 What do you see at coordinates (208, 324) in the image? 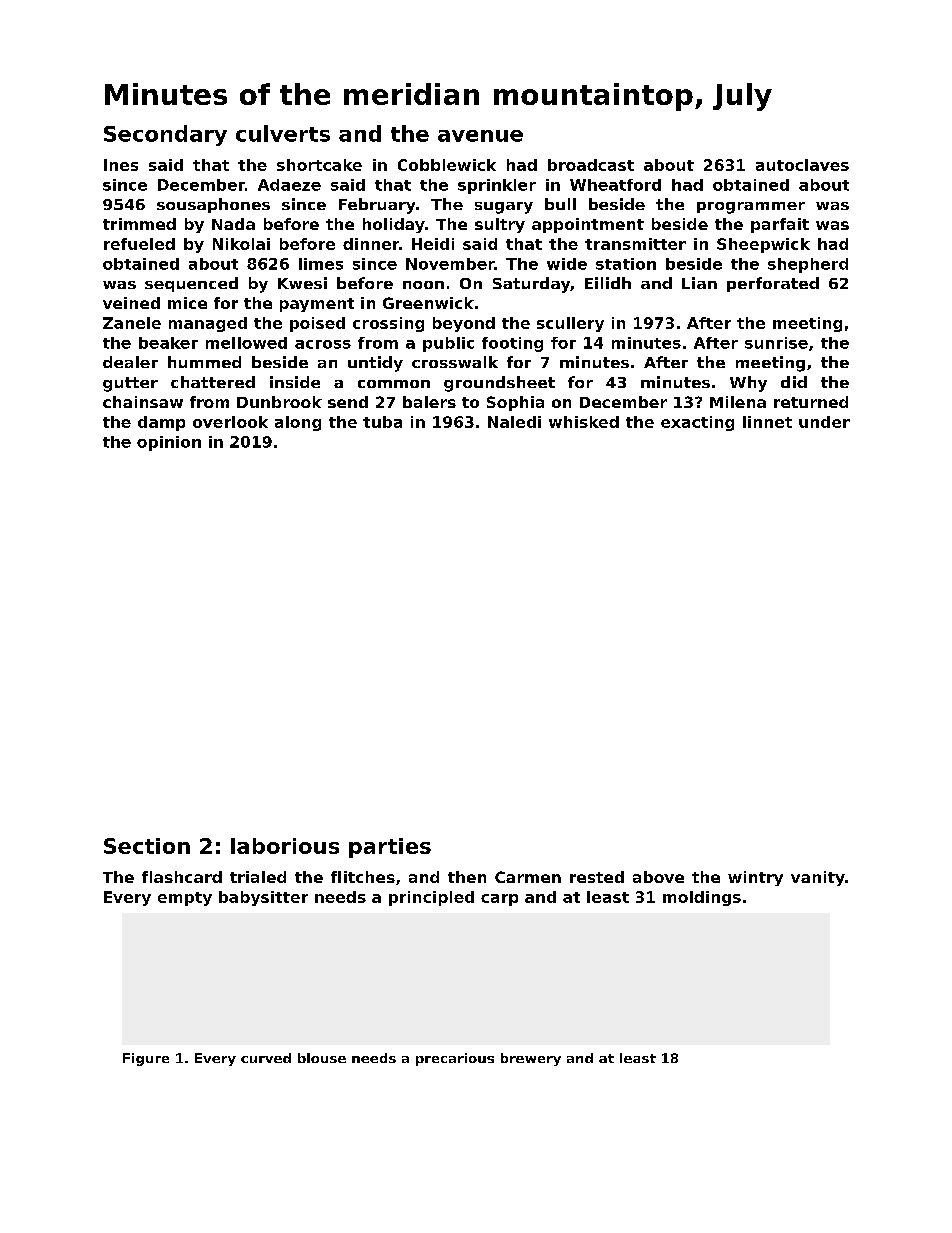
I see `managed` at bounding box center [208, 324].
